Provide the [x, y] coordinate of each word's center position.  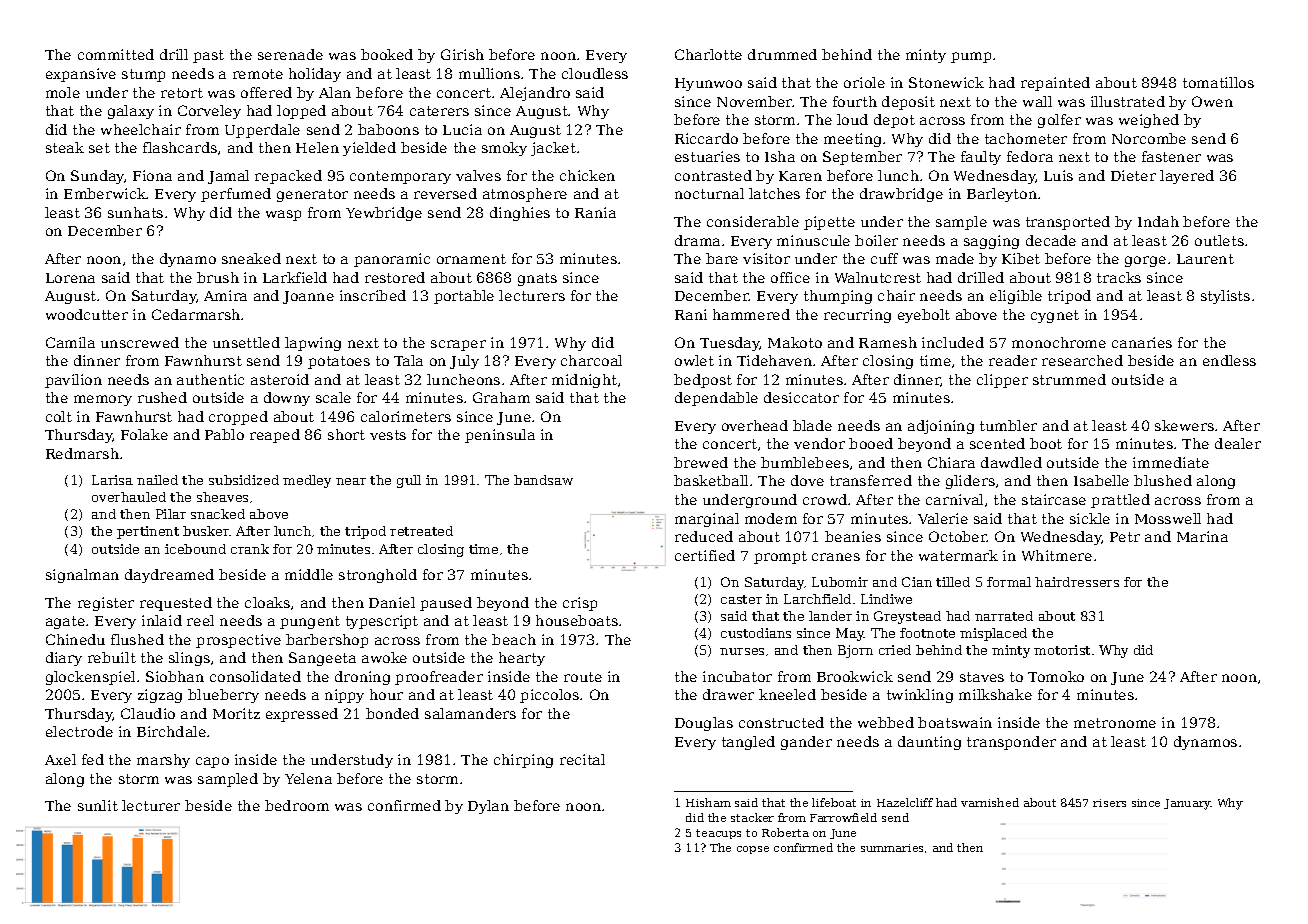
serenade [290, 54]
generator [312, 195]
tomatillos [1218, 82]
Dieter [1133, 175]
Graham [501, 397]
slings [189, 659]
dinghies [520, 214]
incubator [737, 676]
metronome [1115, 723]
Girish [462, 54]
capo [212, 762]
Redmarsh [82, 453]
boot [1046, 443]
